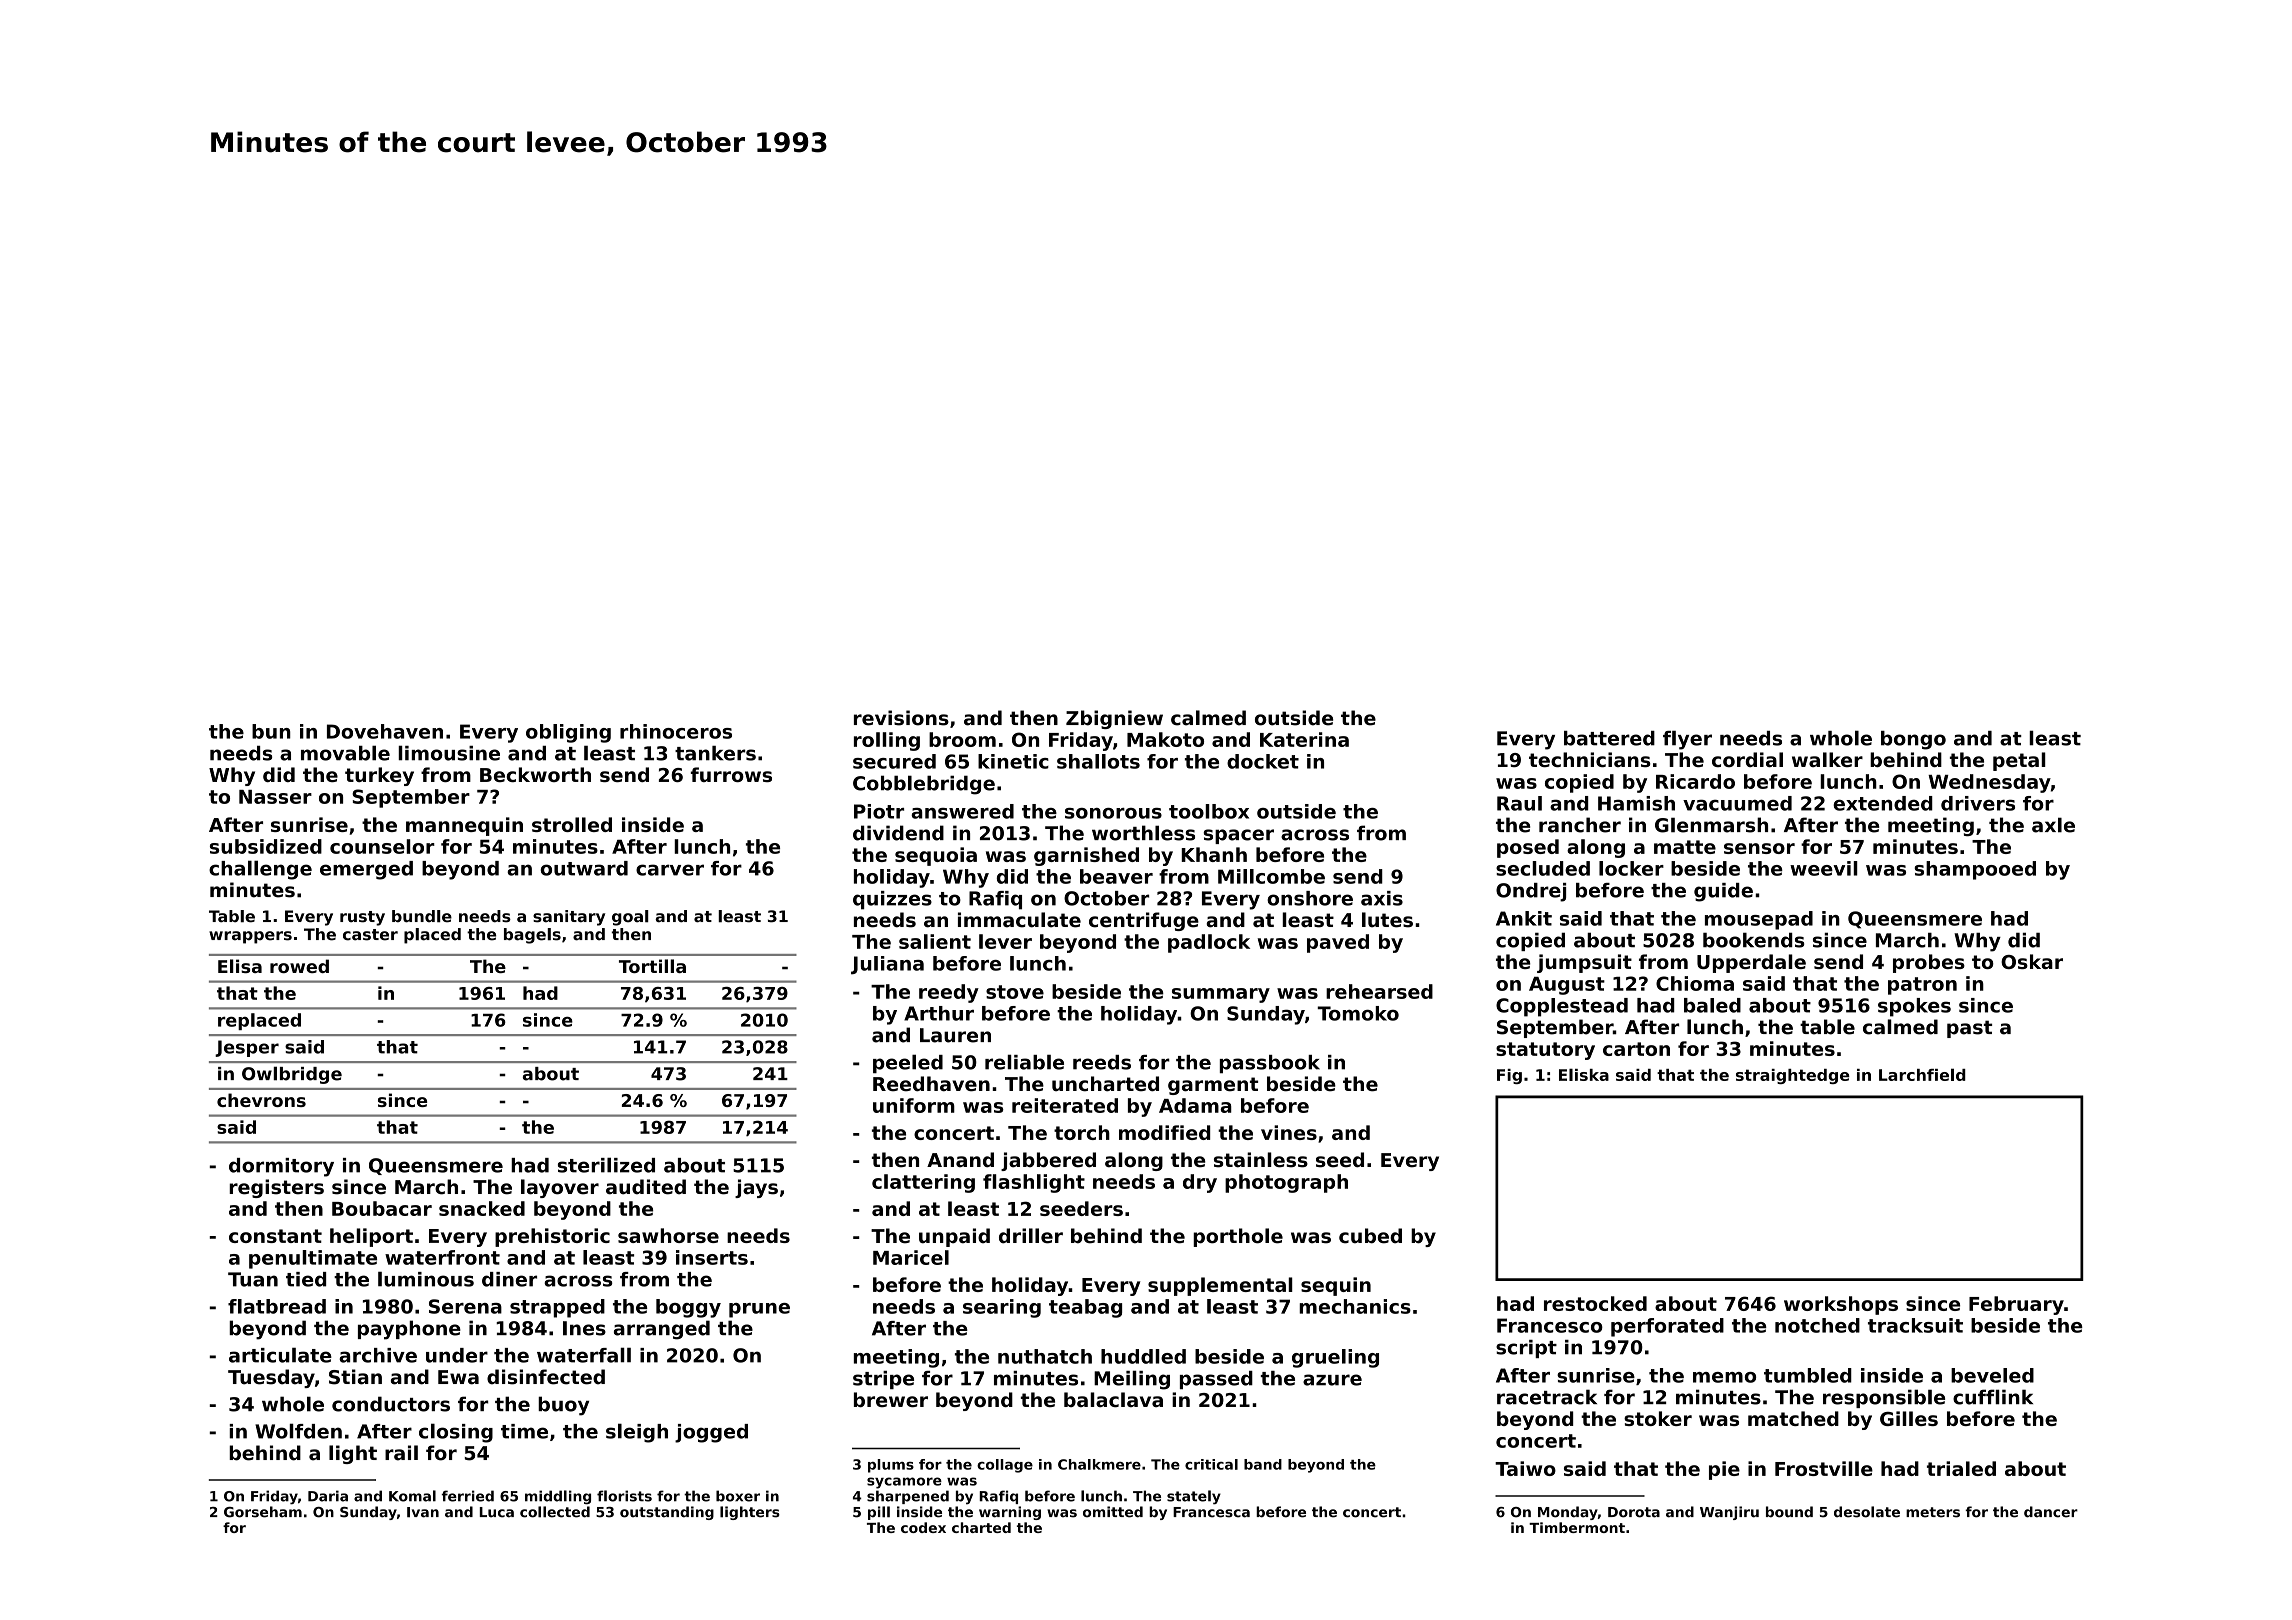  What do you see at coordinates (1211, 1512) in the screenshot?
I see `Francesca` at bounding box center [1211, 1512].
